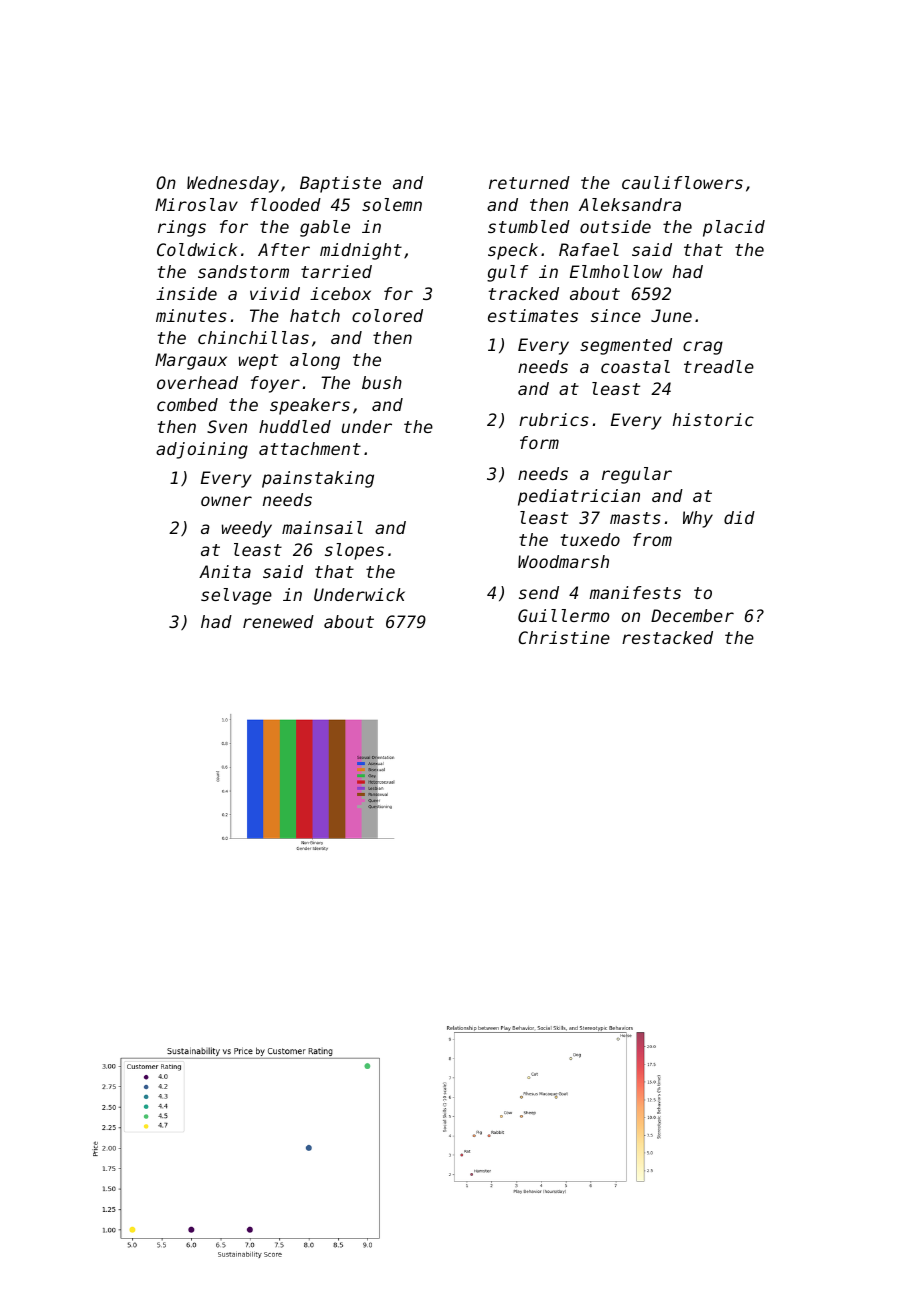  Describe the element at coordinates (529, 182) in the image. I see `returned` at that location.
